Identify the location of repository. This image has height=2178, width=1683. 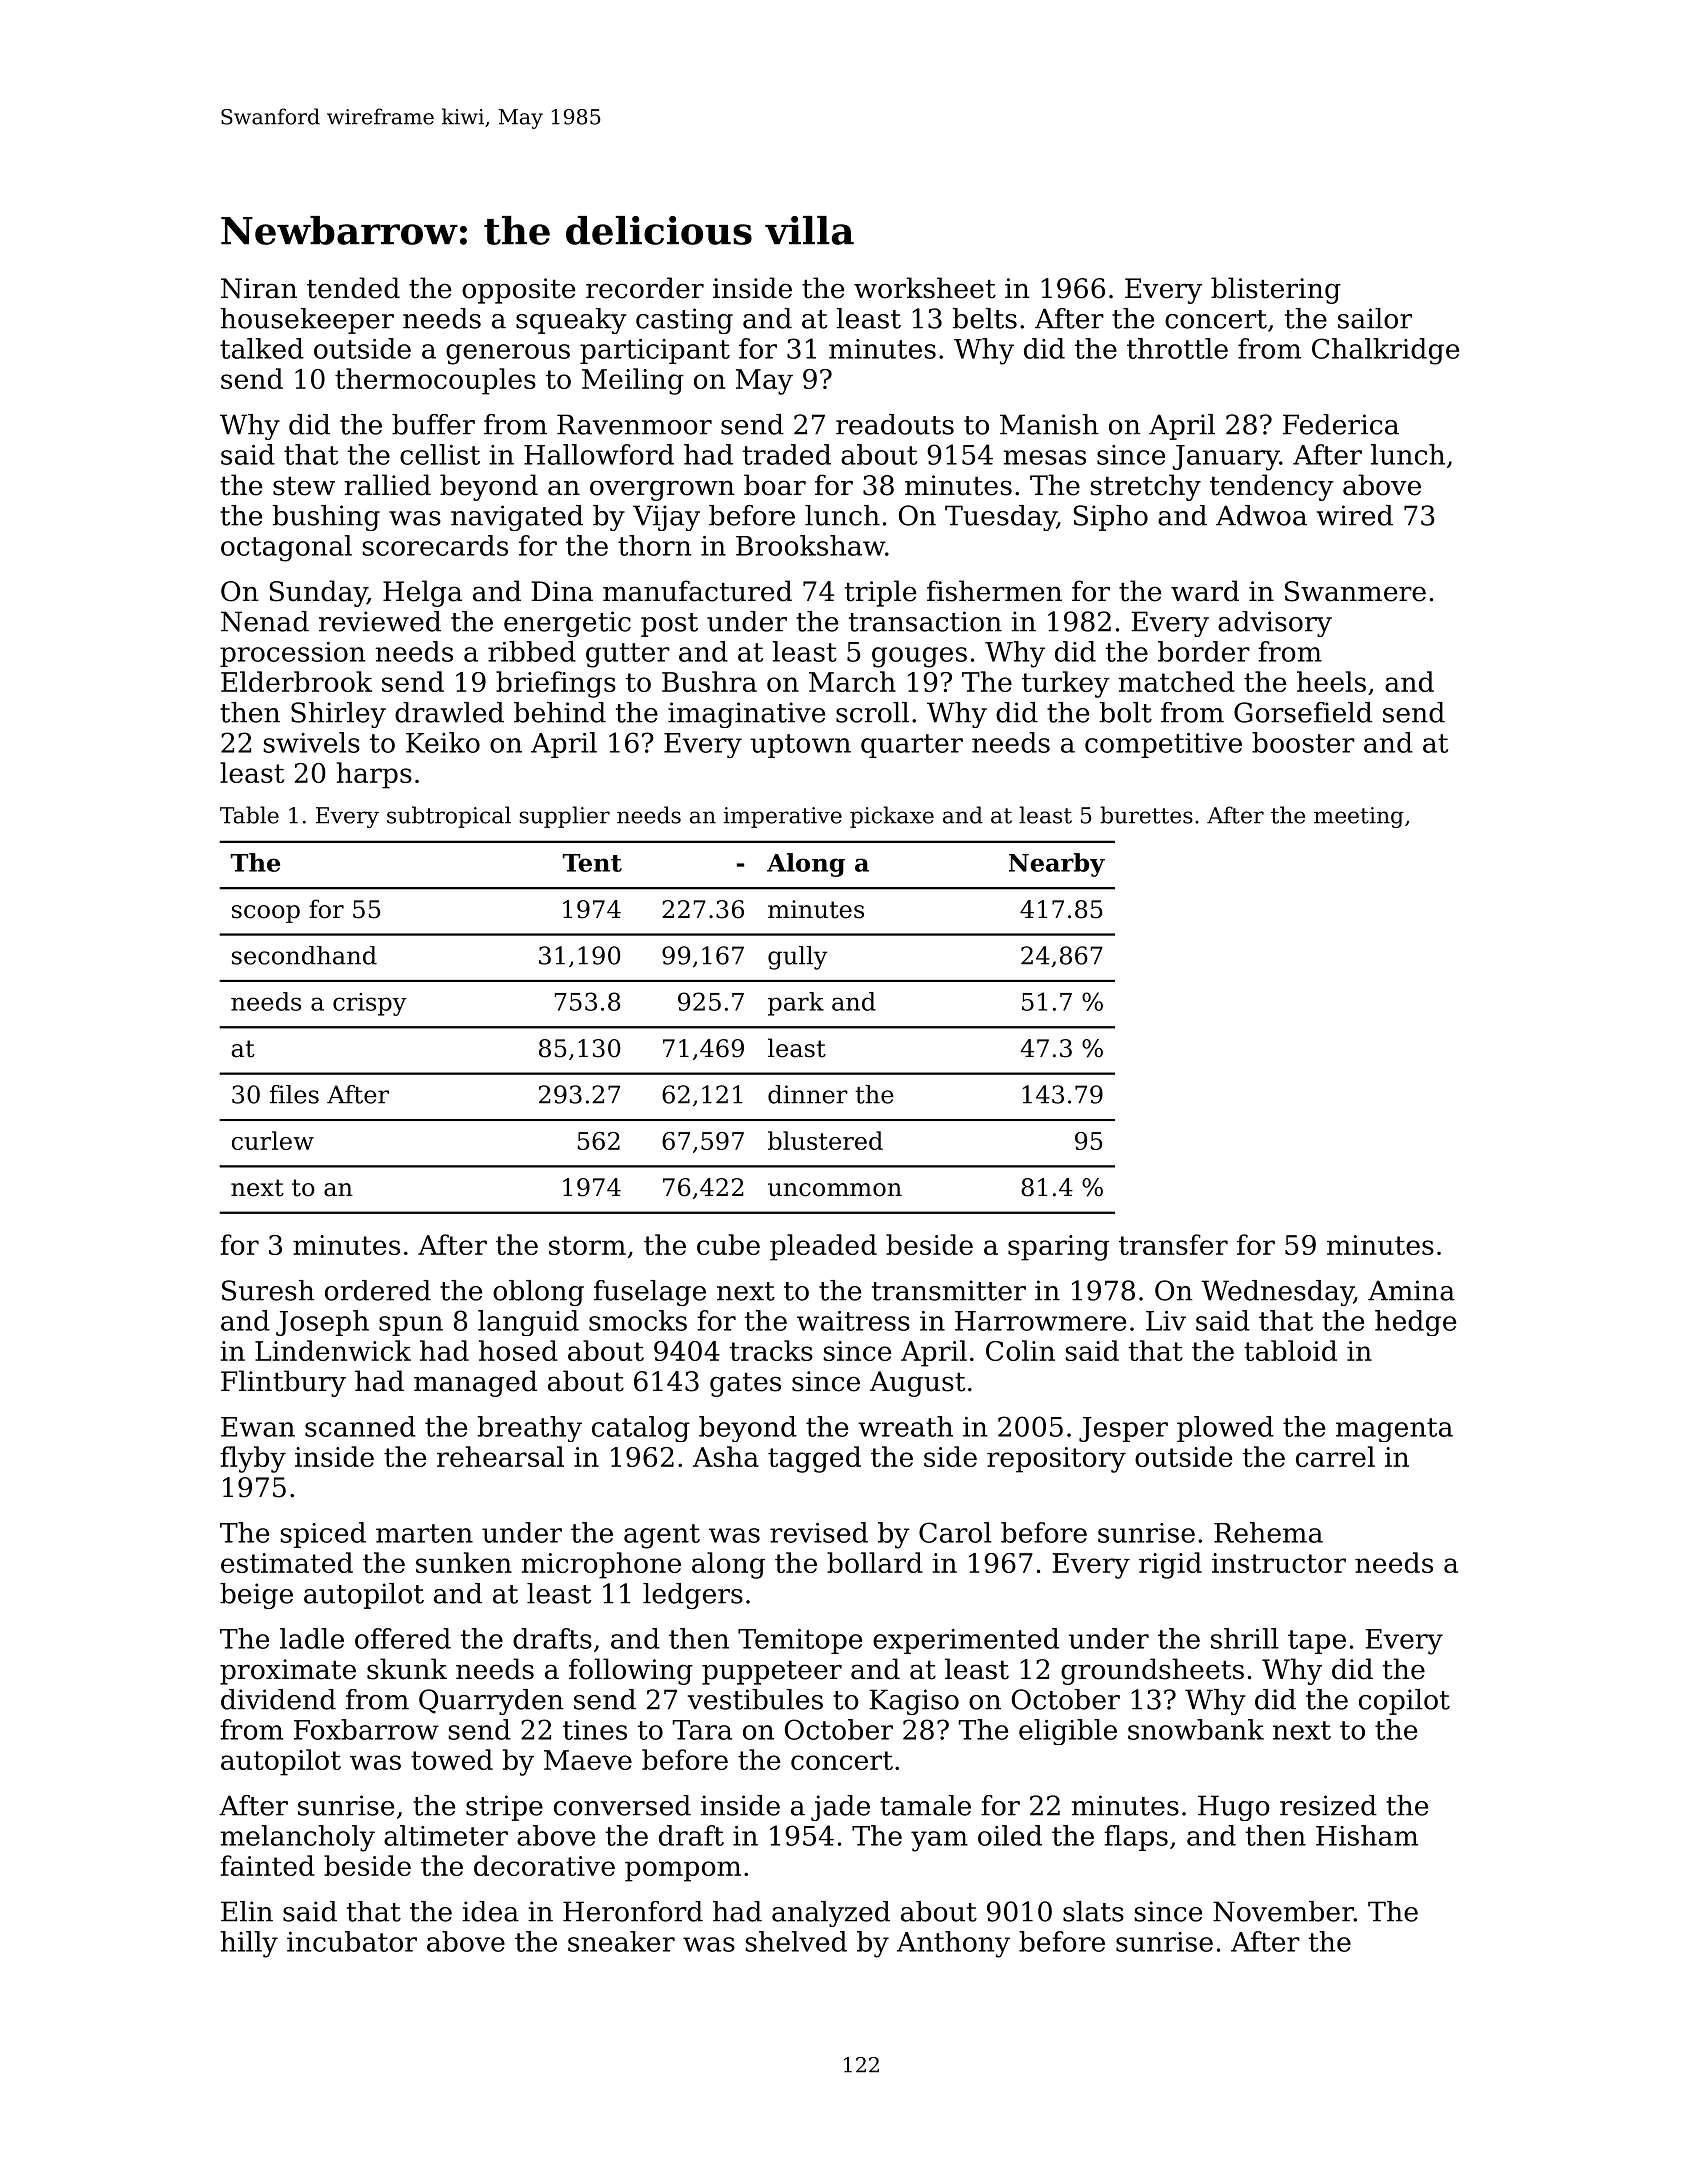
(1056, 1460).
